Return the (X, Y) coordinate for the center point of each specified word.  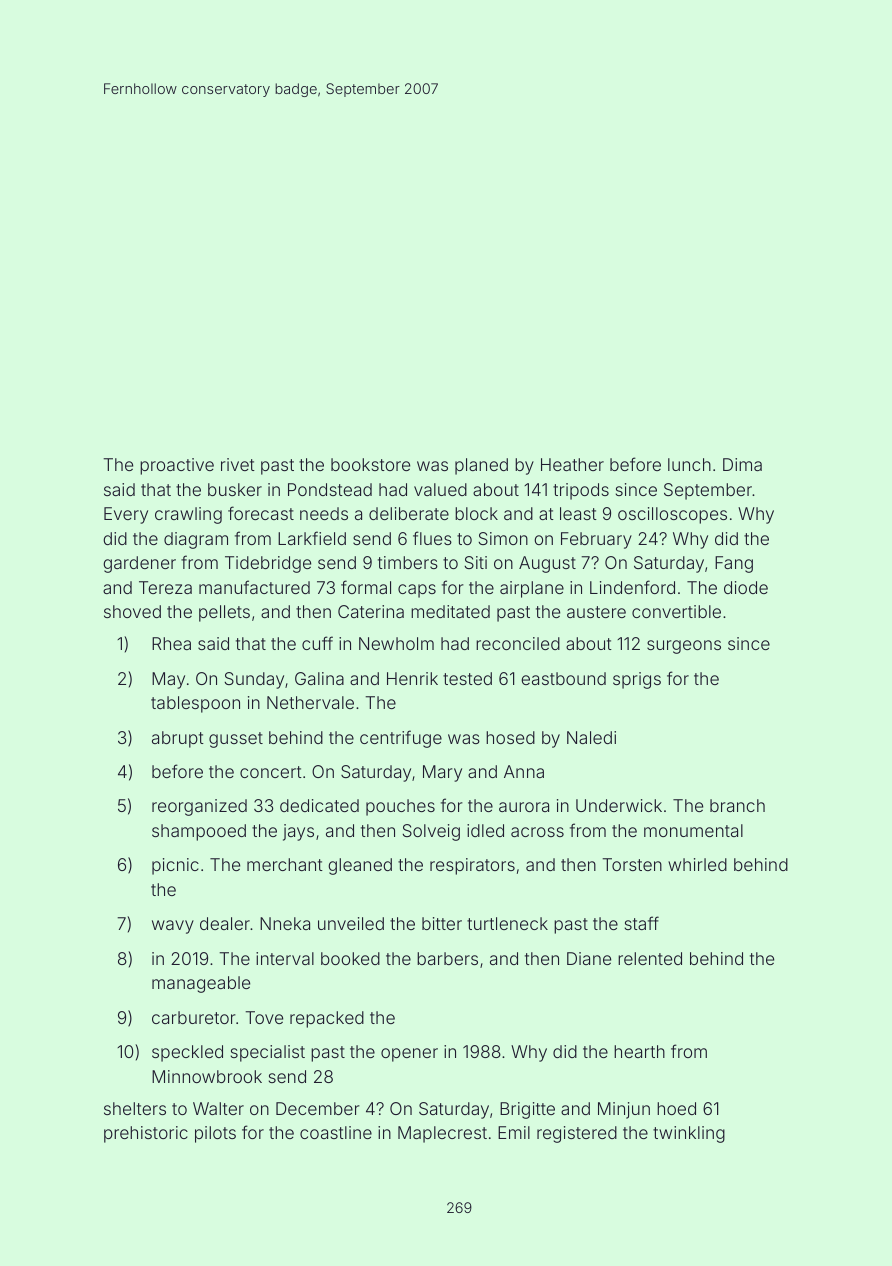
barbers (447, 958)
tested (467, 678)
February (596, 540)
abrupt (178, 739)
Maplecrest (442, 1134)
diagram (196, 540)
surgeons (684, 647)
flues (432, 538)
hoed (676, 1108)
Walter (218, 1108)
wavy (173, 927)
